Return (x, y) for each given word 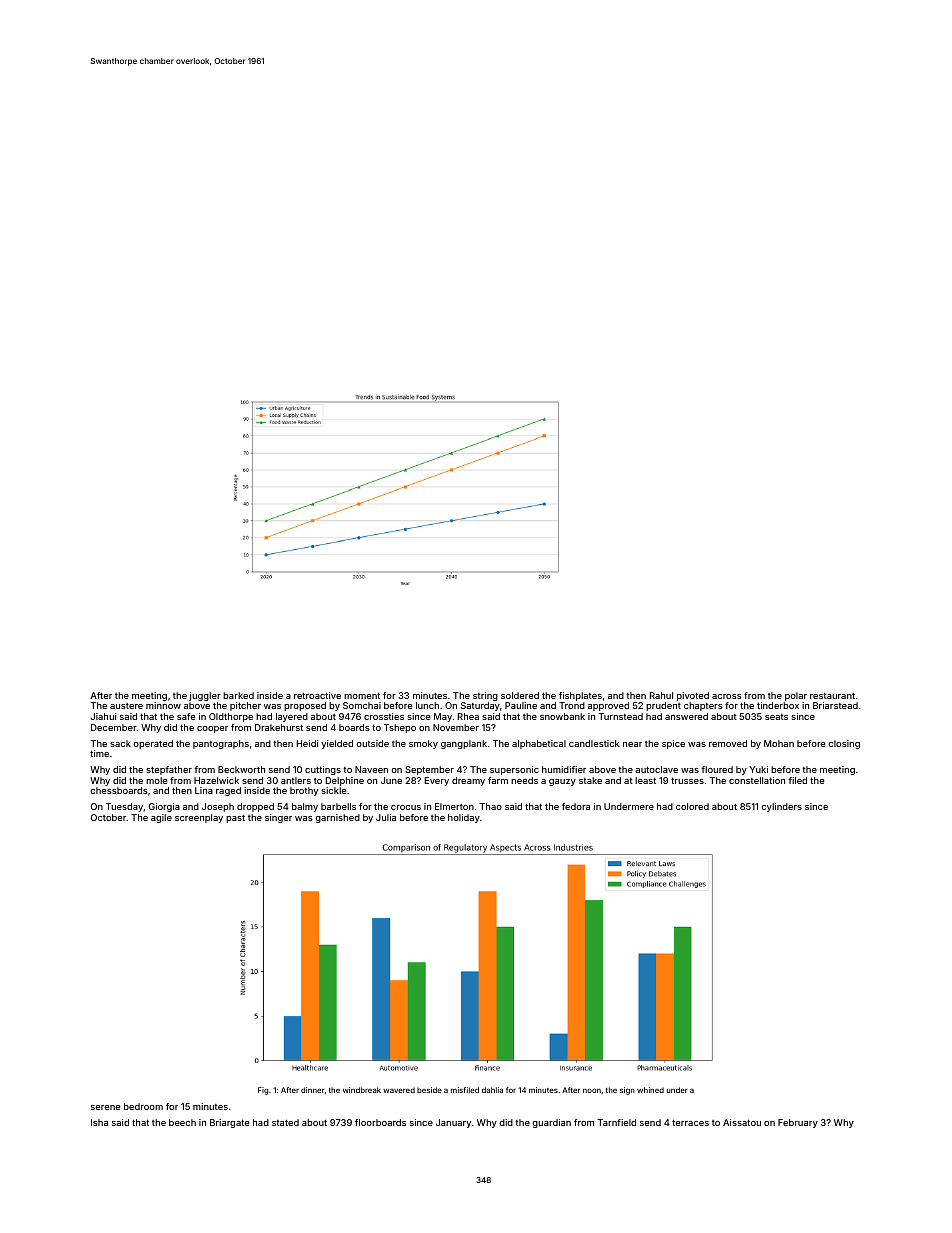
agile (161, 818)
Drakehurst (279, 727)
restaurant (832, 695)
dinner (313, 1090)
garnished (337, 818)
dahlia (492, 1090)
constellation (757, 780)
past (235, 818)
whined (650, 1090)
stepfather (169, 770)
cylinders (781, 807)
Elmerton (454, 806)
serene (105, 1107)
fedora (576, 806)
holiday (464, 818)
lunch (427, 705)
